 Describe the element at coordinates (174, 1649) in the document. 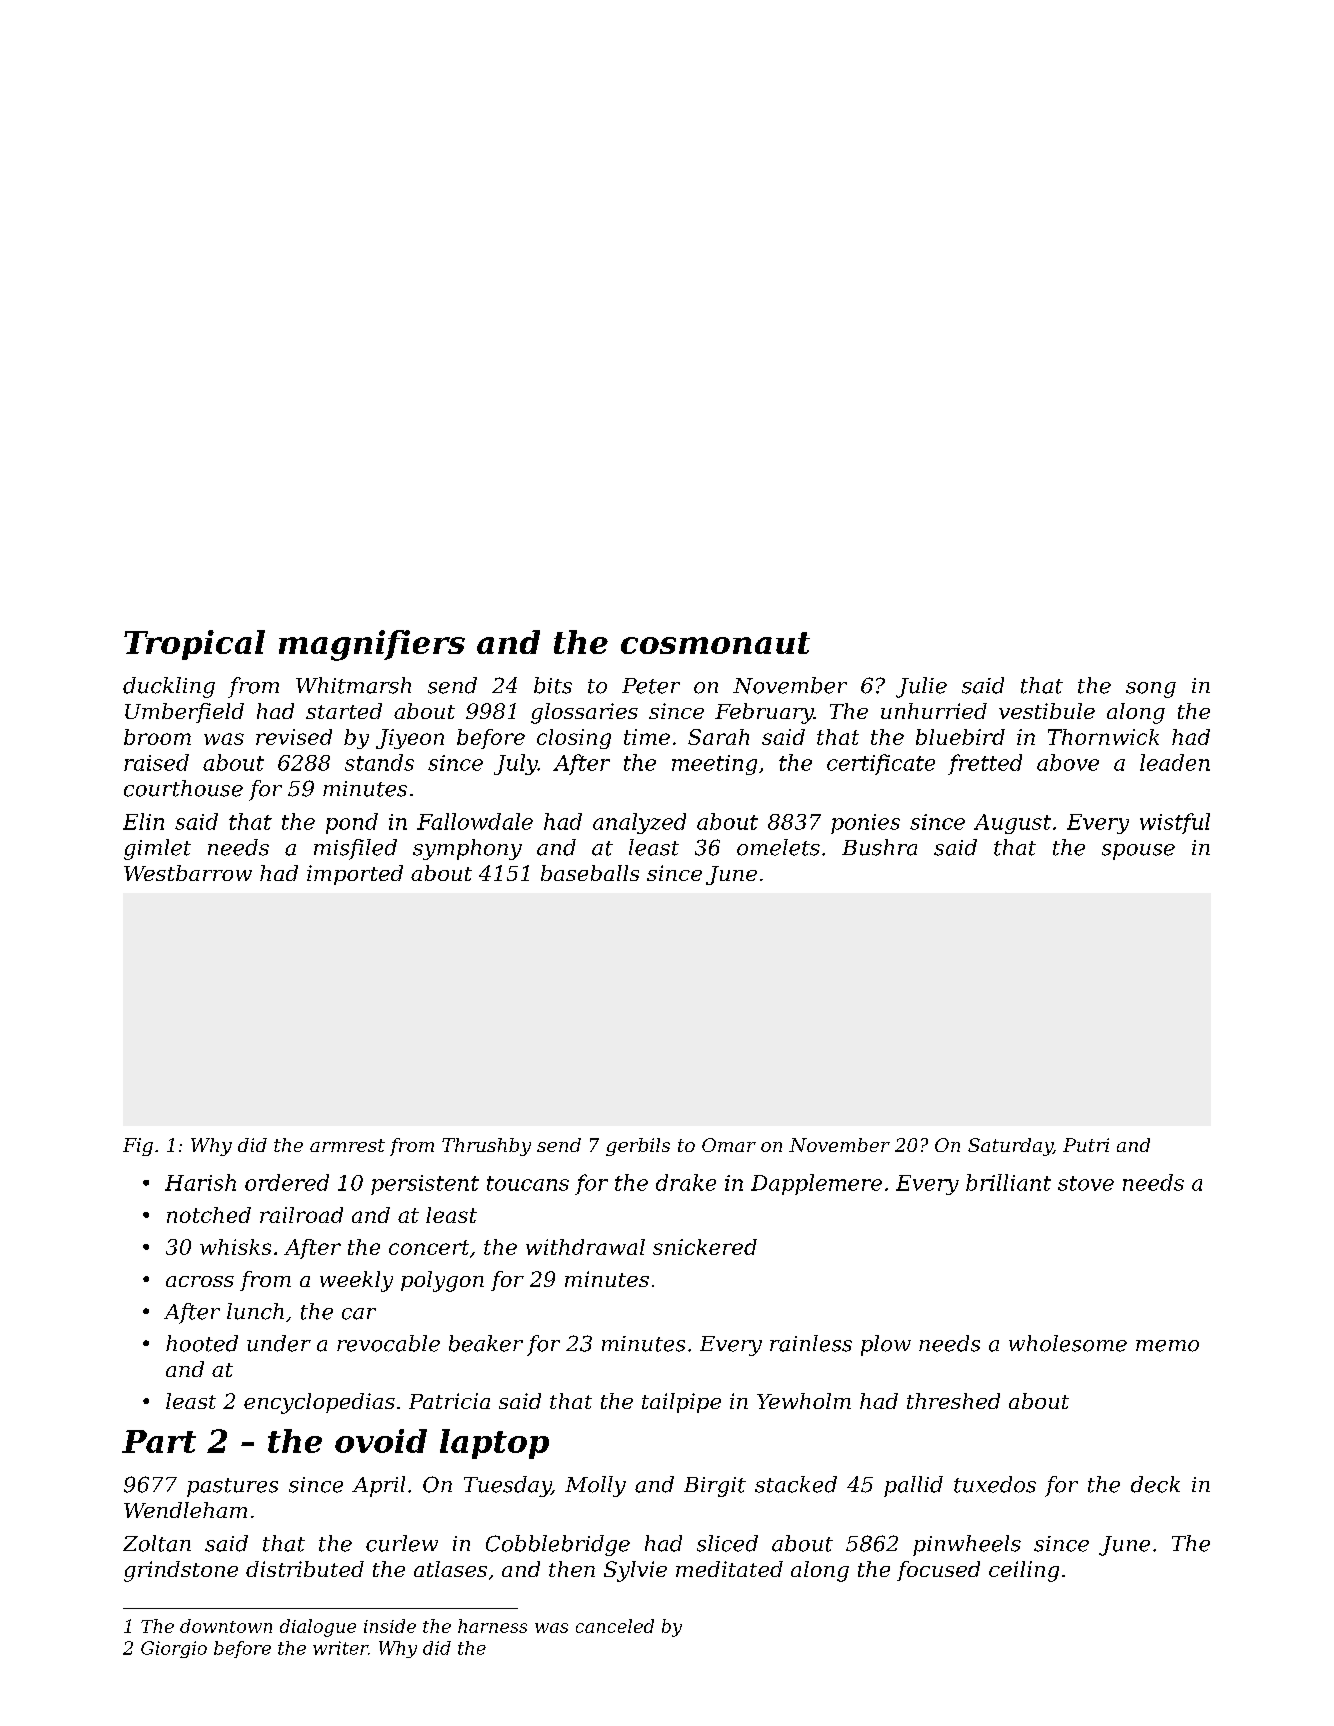

I see `Giorgio` at that location.
